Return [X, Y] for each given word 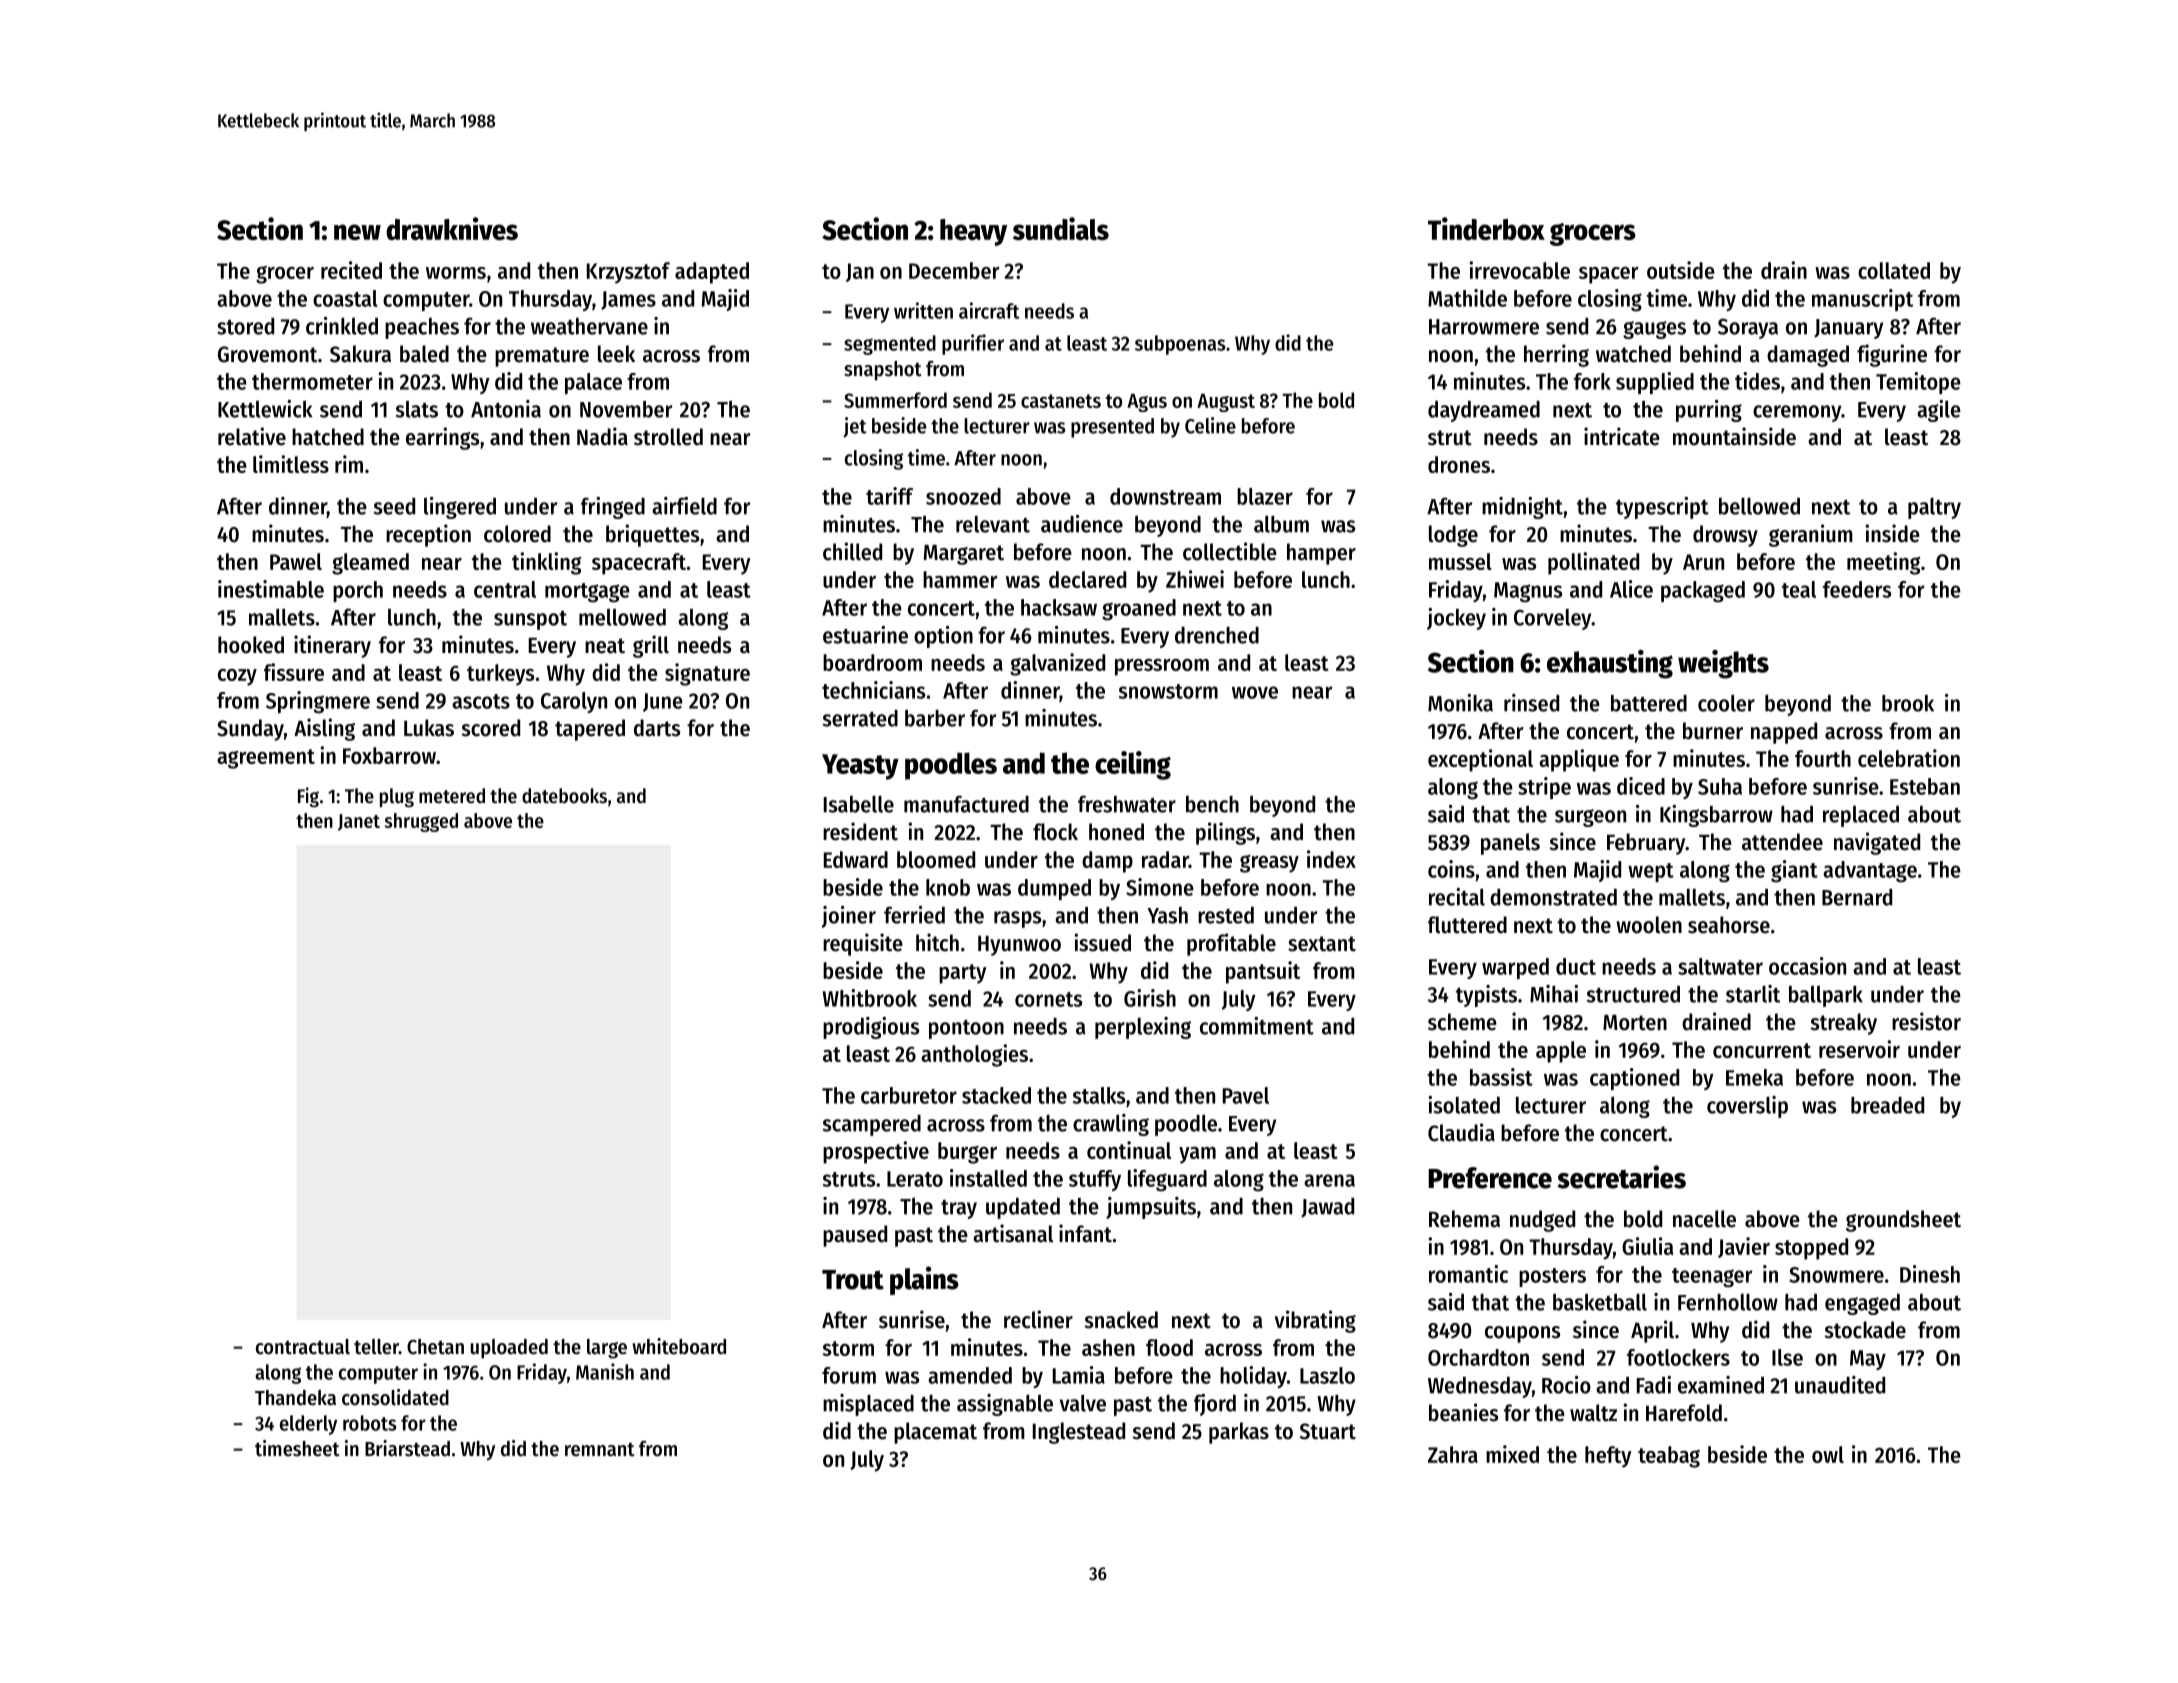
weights [1723, 664]
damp [1107, 862]
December [954, 270]
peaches [422, 328]
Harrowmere [1484, 327]
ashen [1108, 1347]
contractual [303, 1347]
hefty [1608, 1457]
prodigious [871, 1028]
